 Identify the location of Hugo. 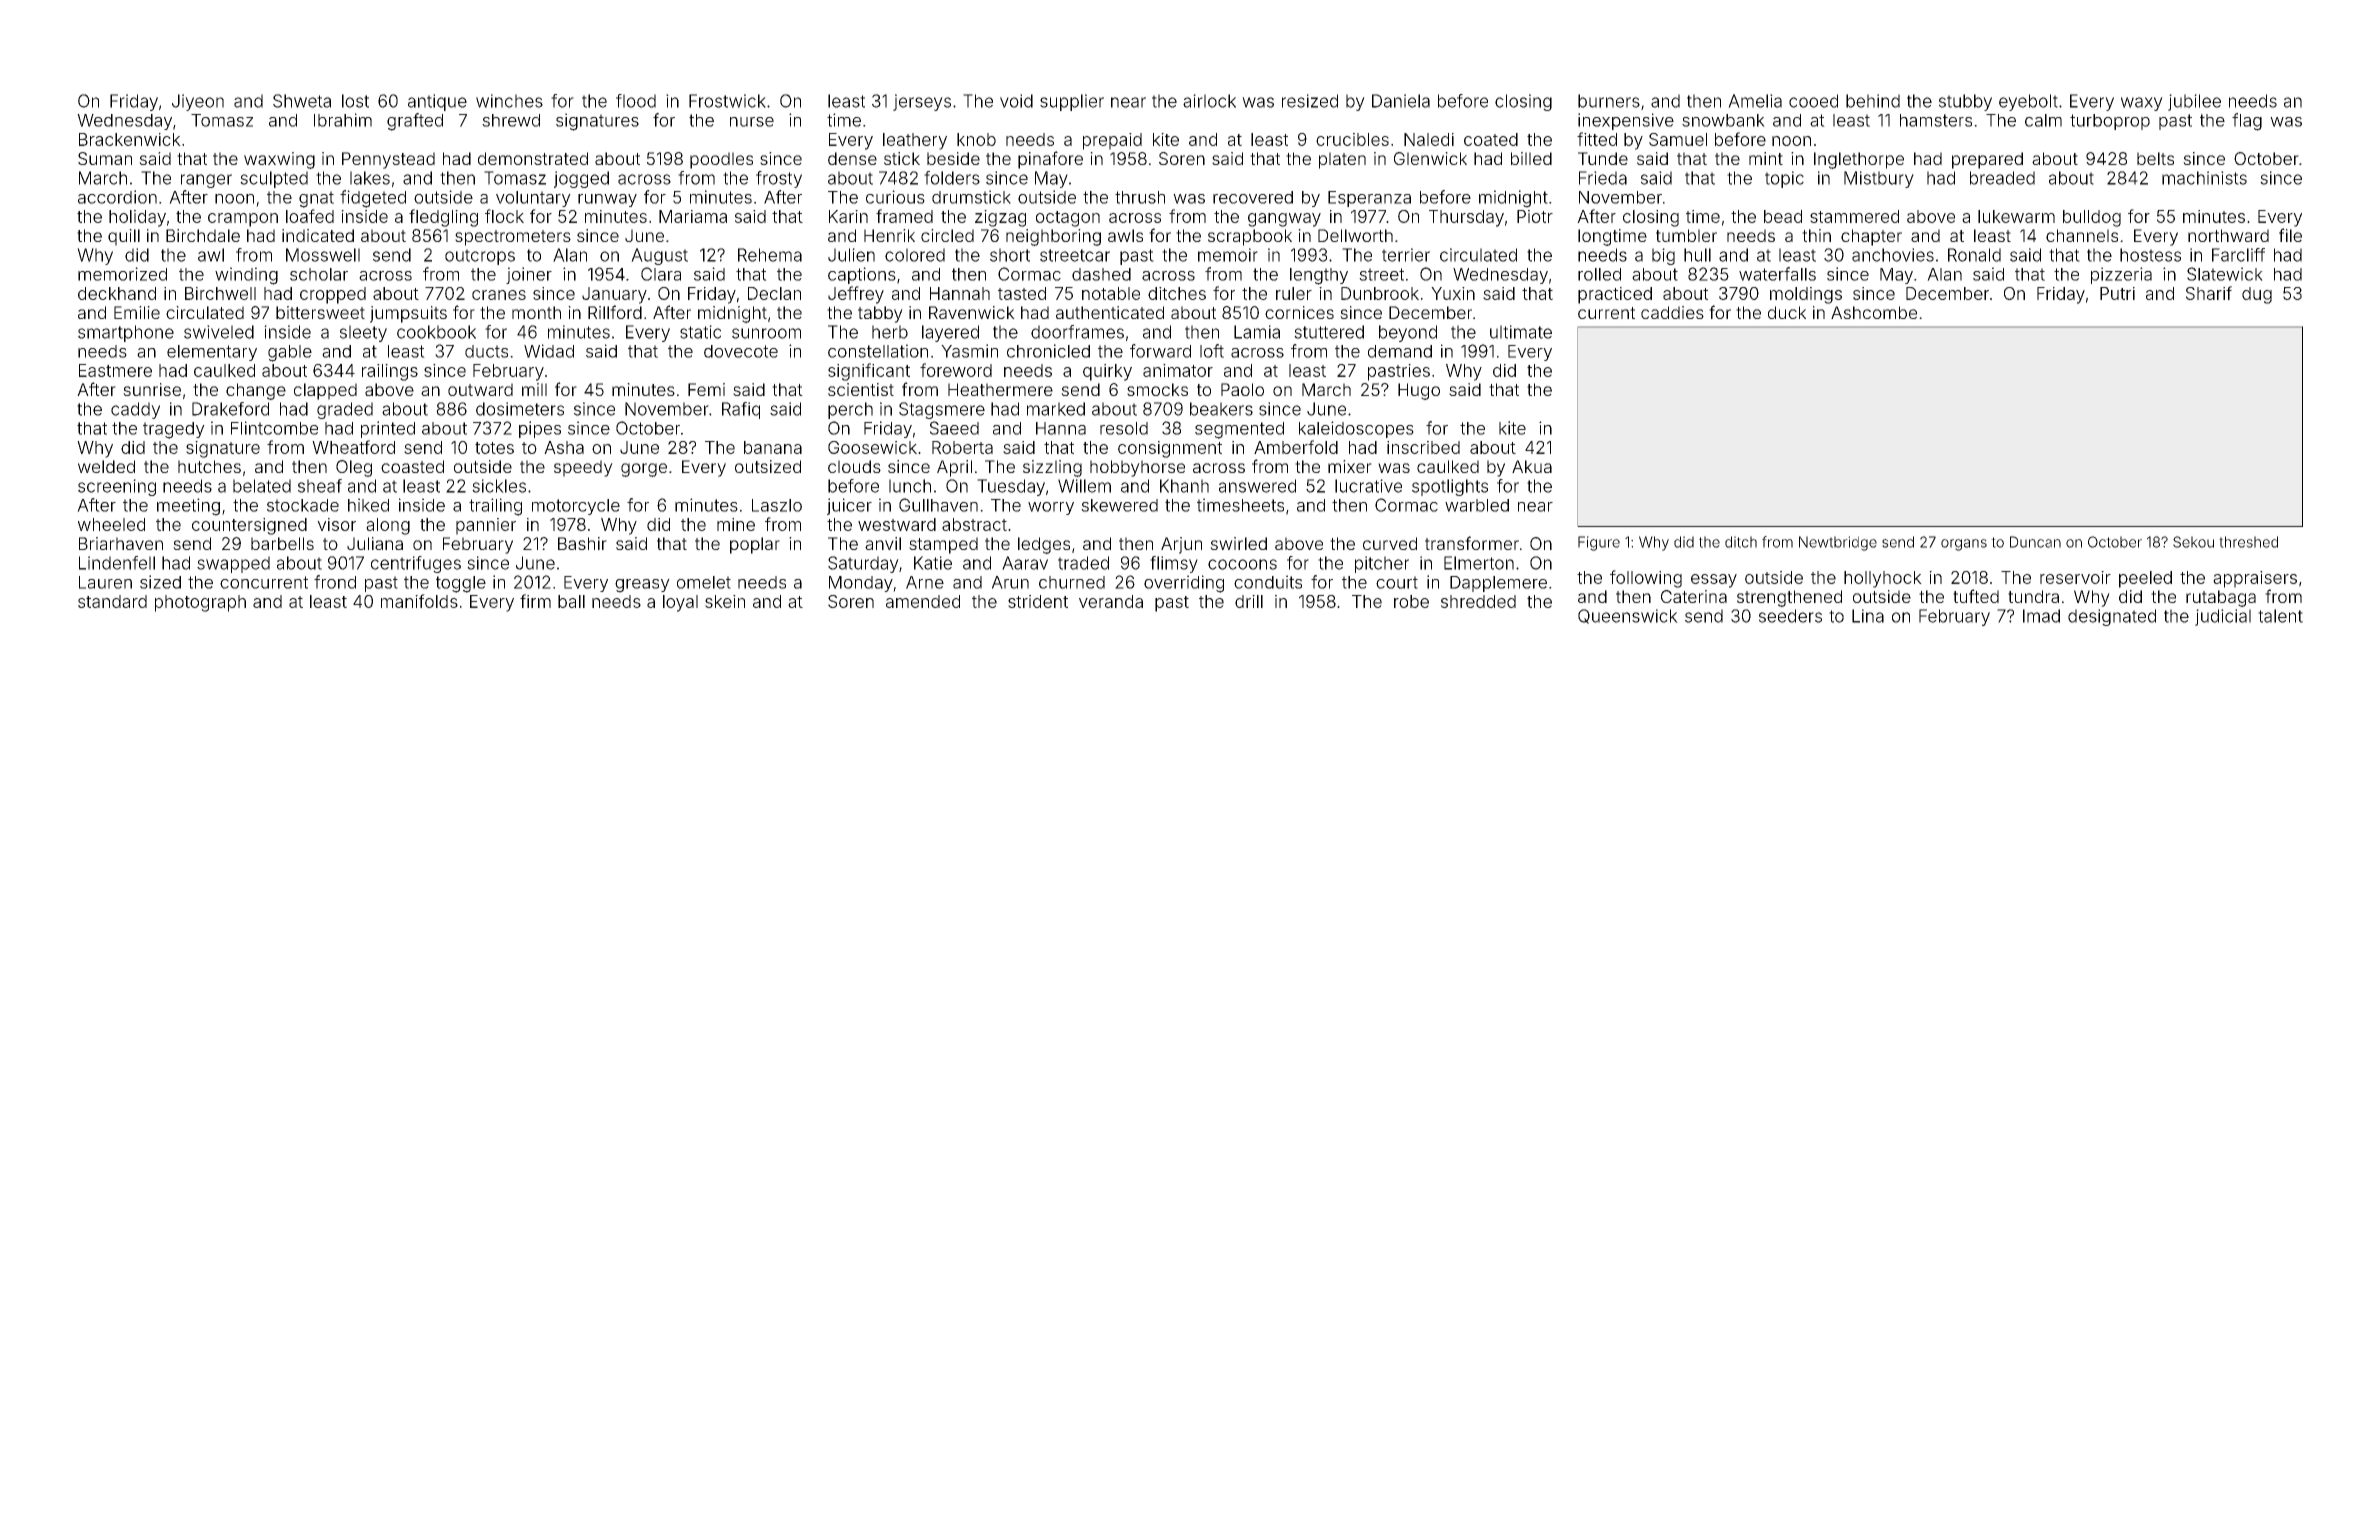
(1419, 391).
